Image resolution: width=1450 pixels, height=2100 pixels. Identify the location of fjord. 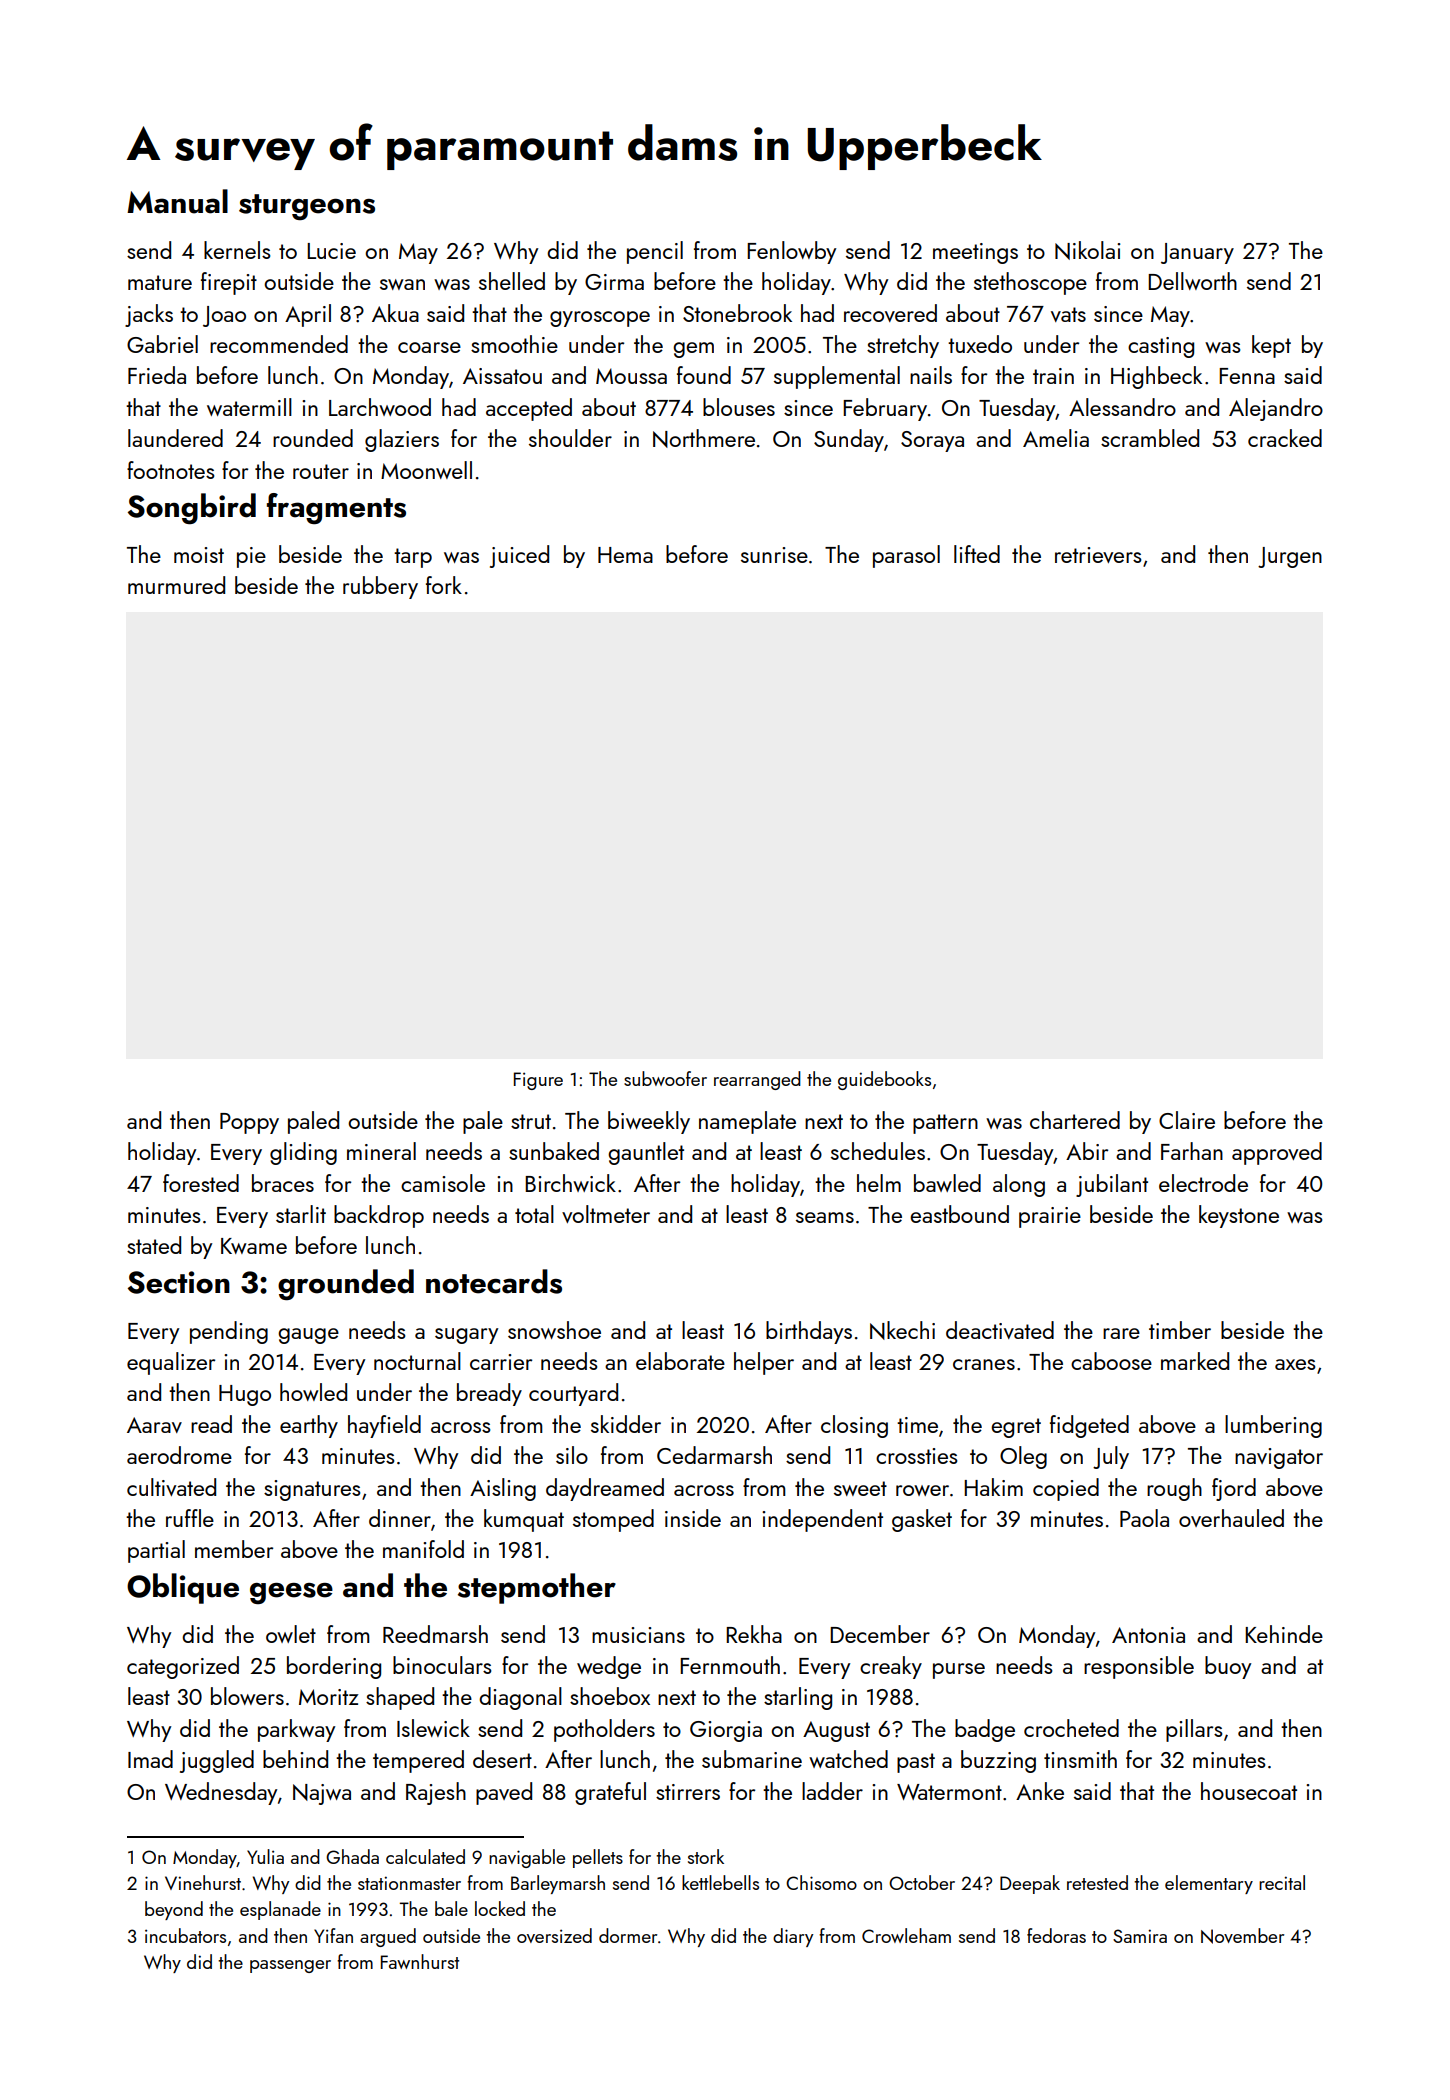
(1234, 1489).
